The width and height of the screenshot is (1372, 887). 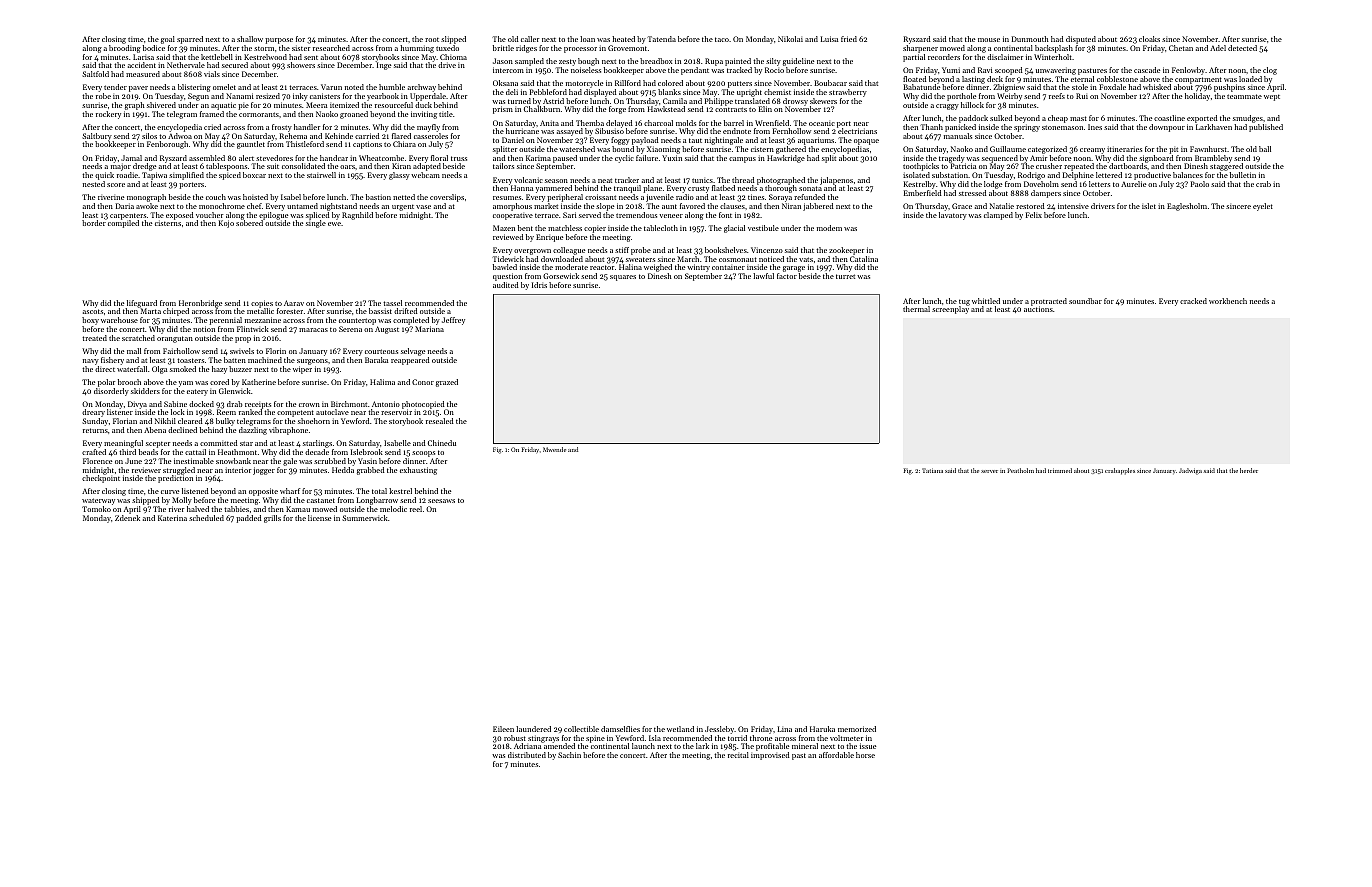 I want to click on disputed, so click(x=1081, y=40).
